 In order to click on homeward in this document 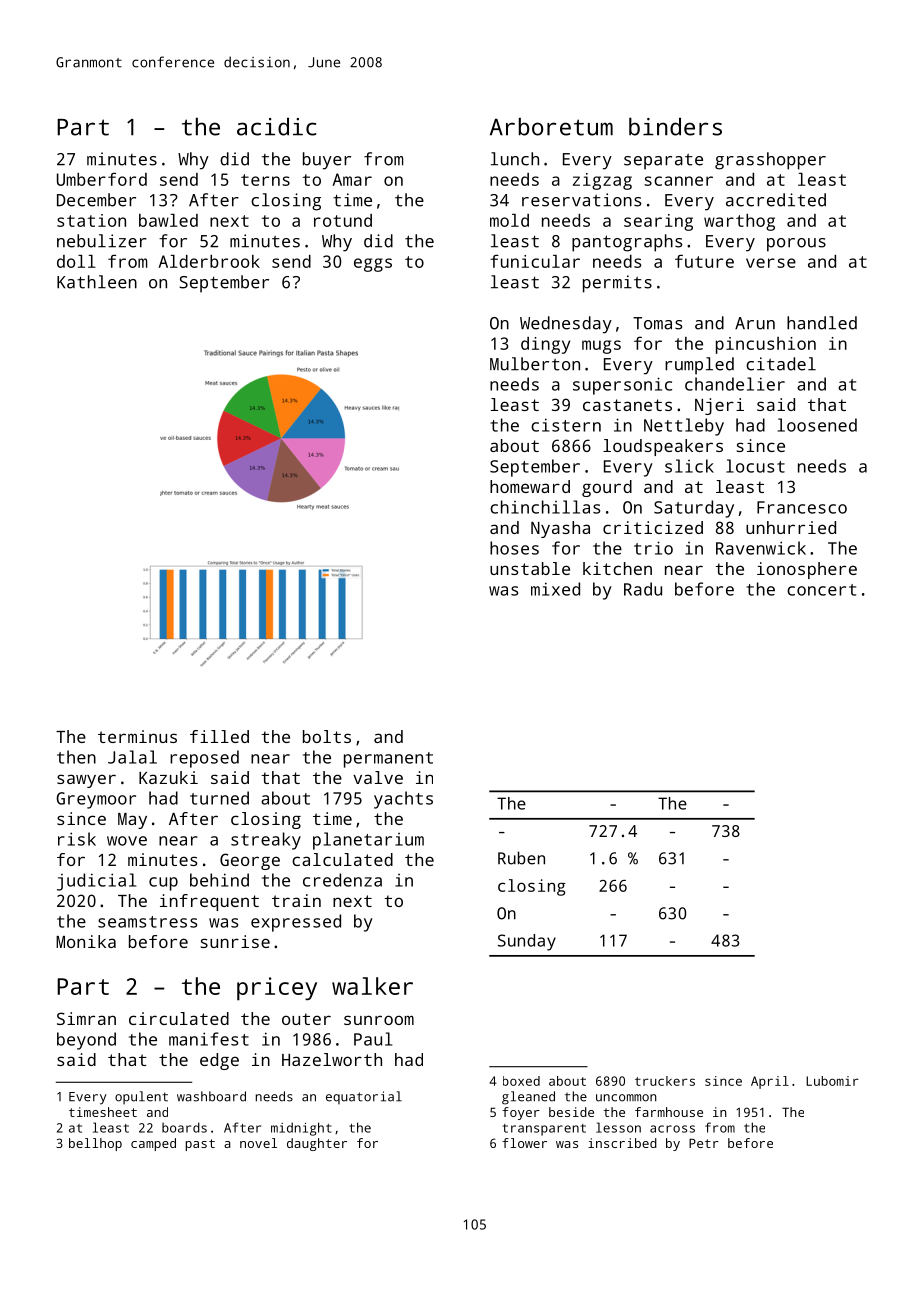, I will do `click(530, 486)`.
